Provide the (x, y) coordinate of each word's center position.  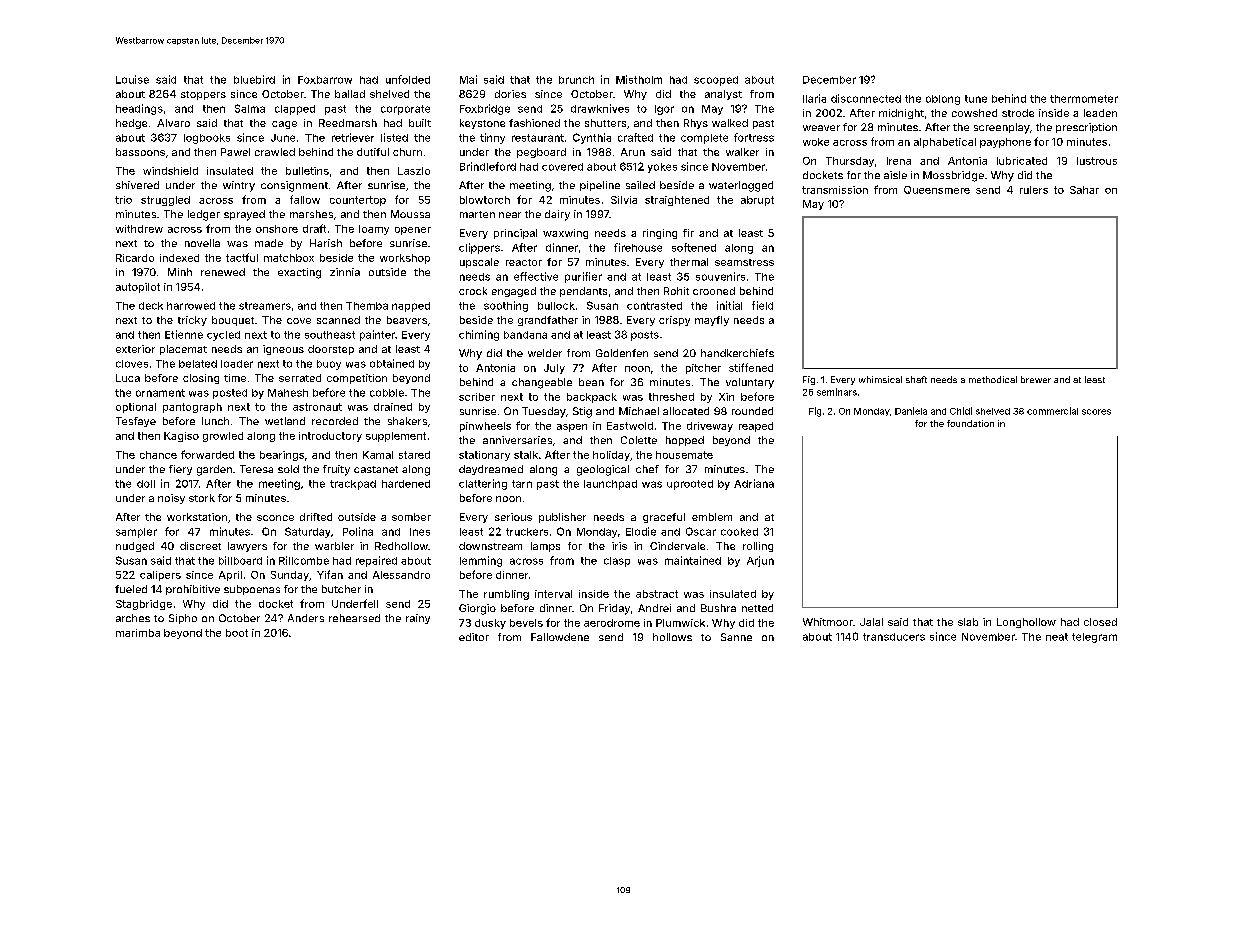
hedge (131, 124)
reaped (756, 427)
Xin (726, 397)
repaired (376, 561)
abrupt (757, 201)
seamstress (744, 262)
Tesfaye (136, 422)
